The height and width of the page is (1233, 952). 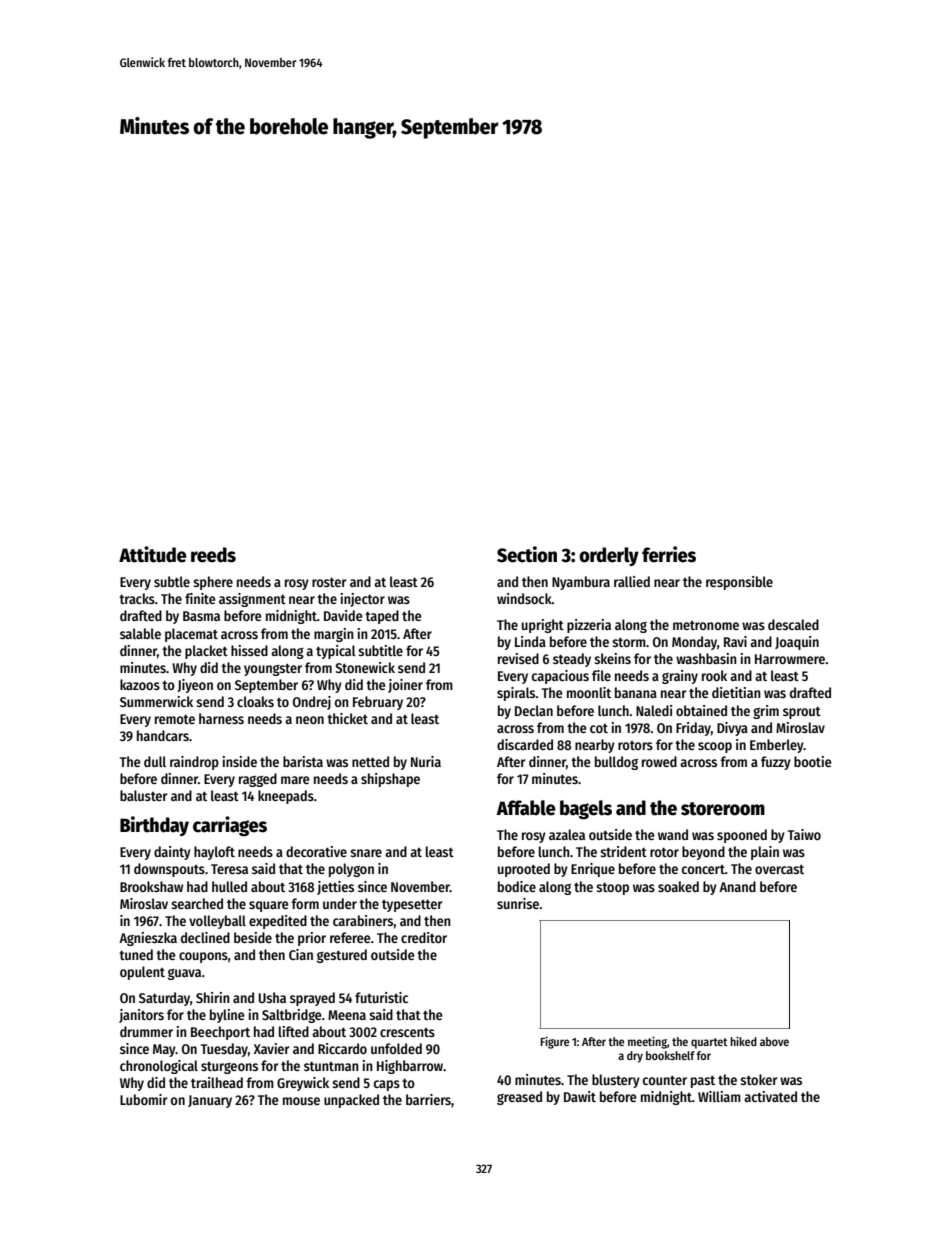 I want to click on salable, so click(x=140, y=633).
